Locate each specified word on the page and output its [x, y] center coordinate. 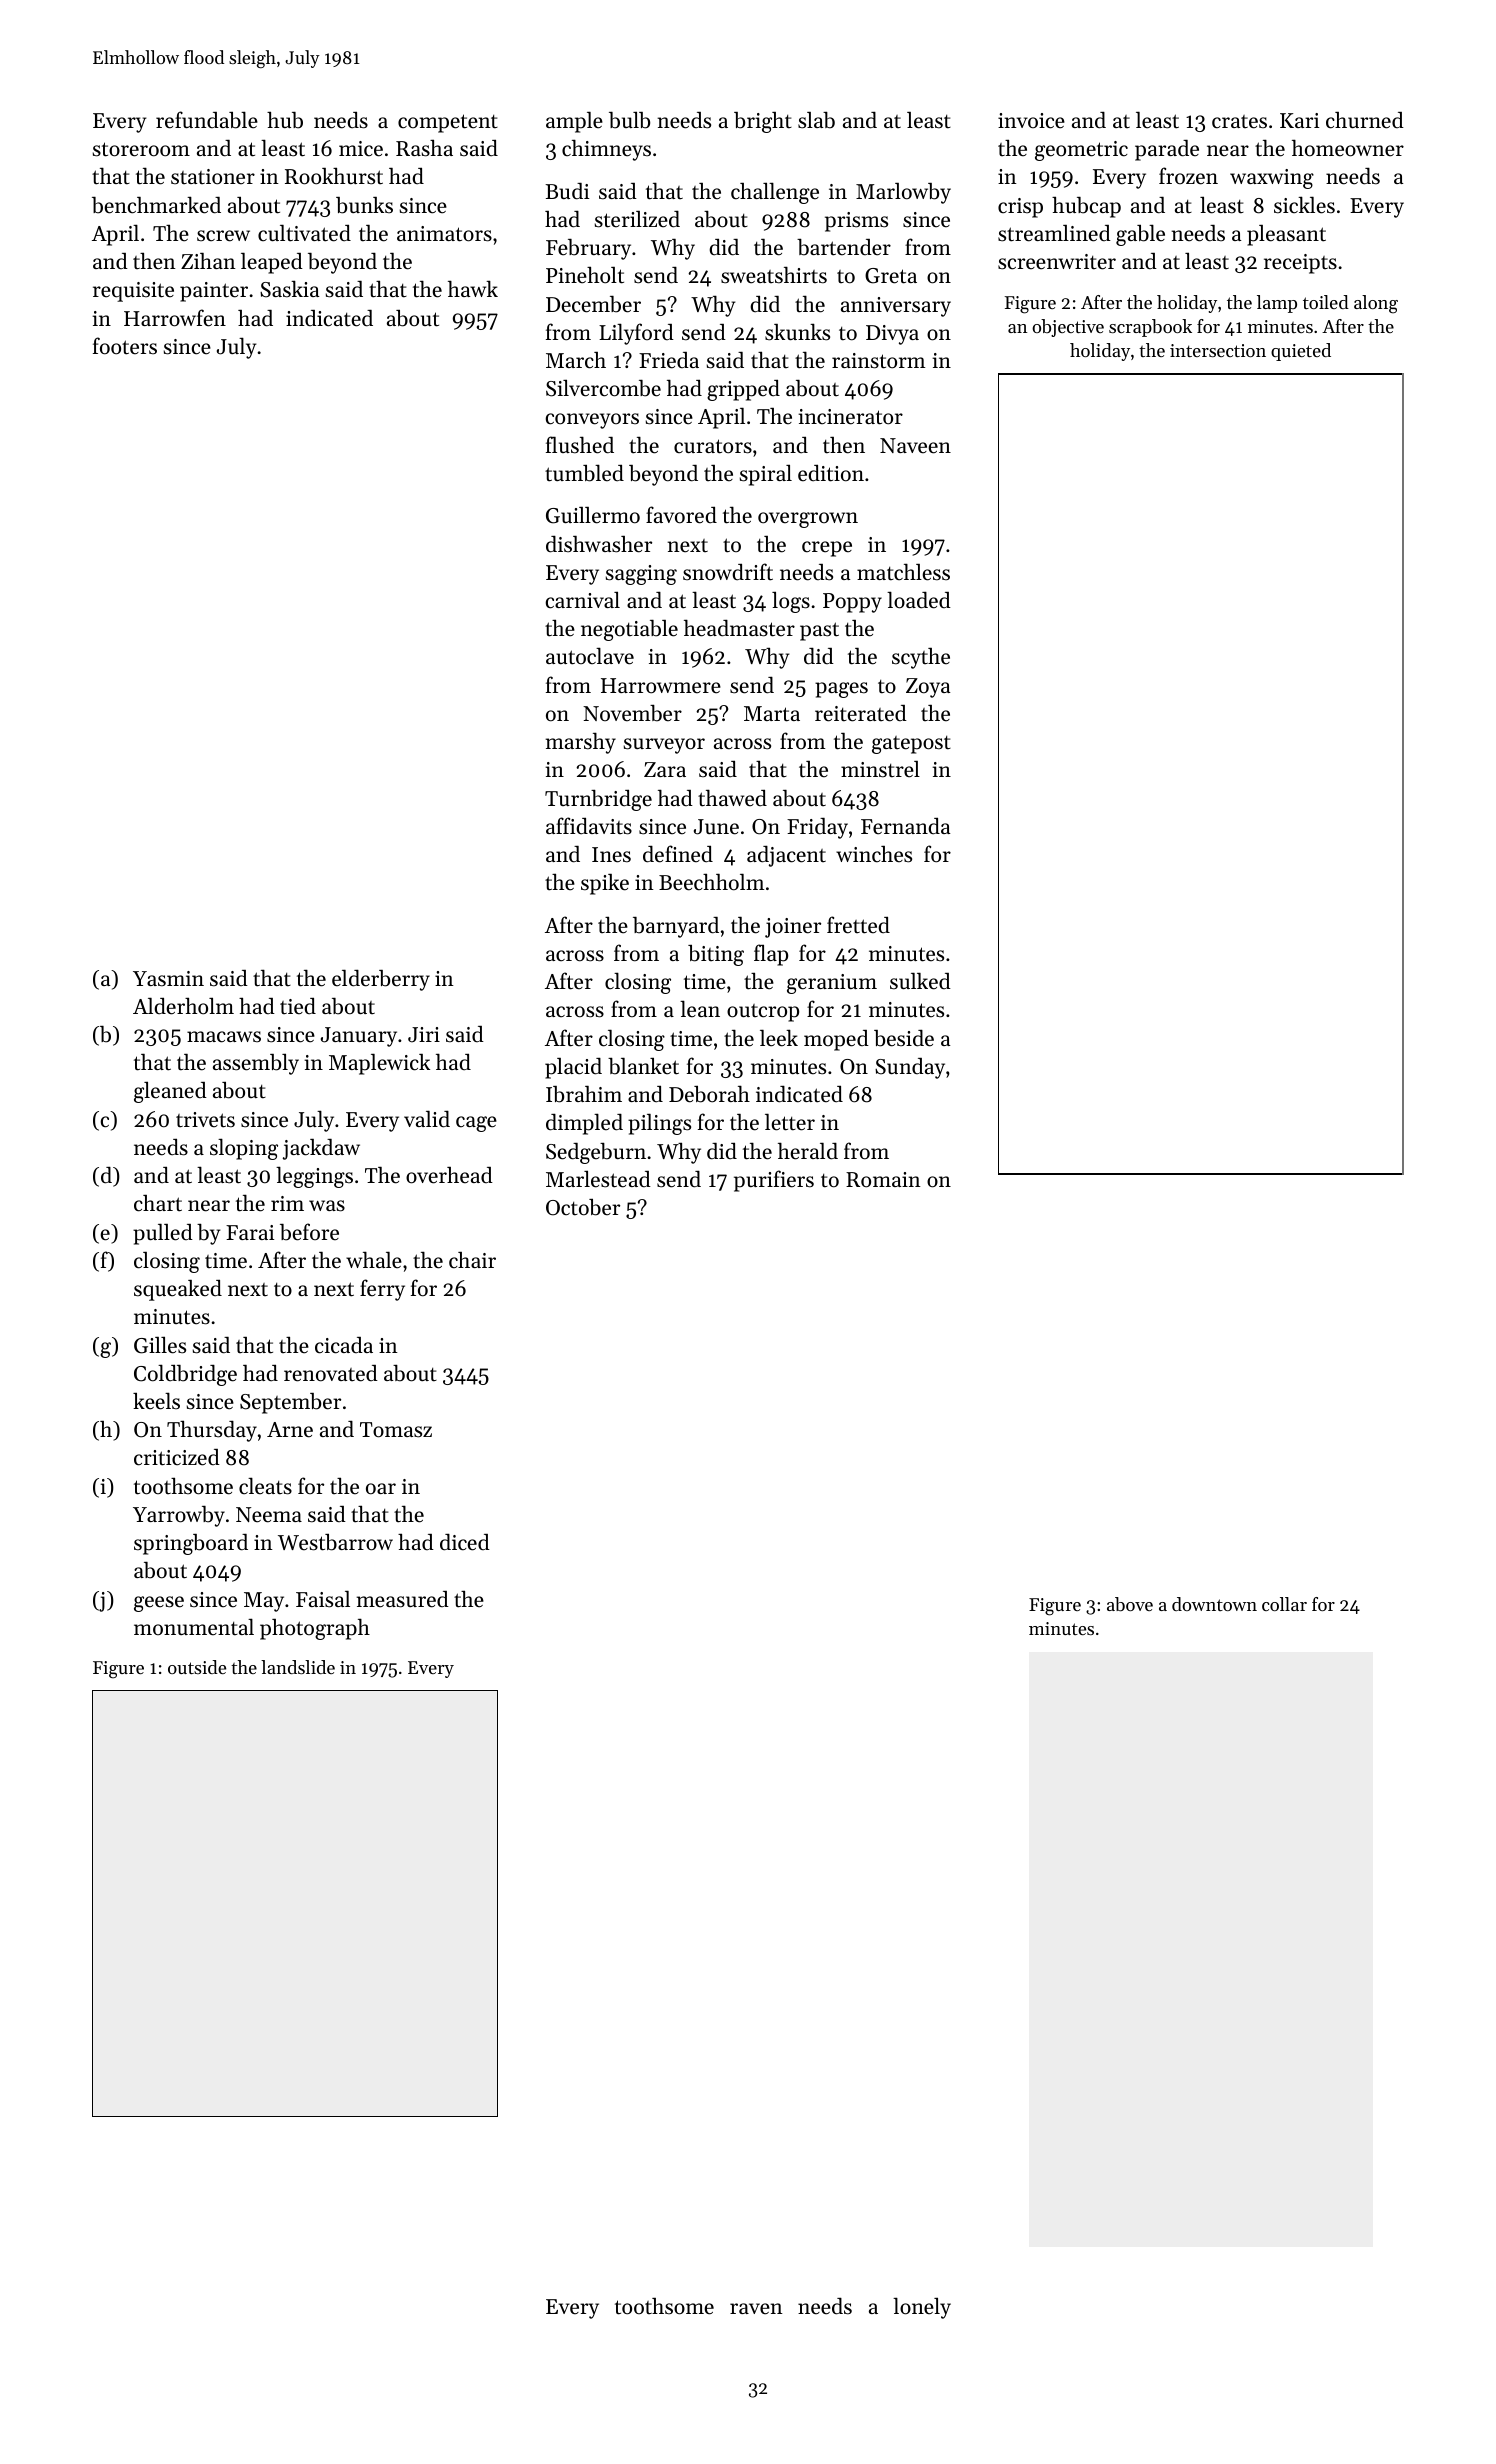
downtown [1214, 1604]
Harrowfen [175, 318]
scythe [921, 658]
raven [756, 2309]
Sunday [910, 1068]
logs [791, 602]
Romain [883, 1180]
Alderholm [183, 1006]
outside [197, 1667]
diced [465, 1542]
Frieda [669, 360]
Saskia [289, 289]
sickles [1304, 205]
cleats [265, 1486]
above [1130, 1604]
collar [1284, 1604]
